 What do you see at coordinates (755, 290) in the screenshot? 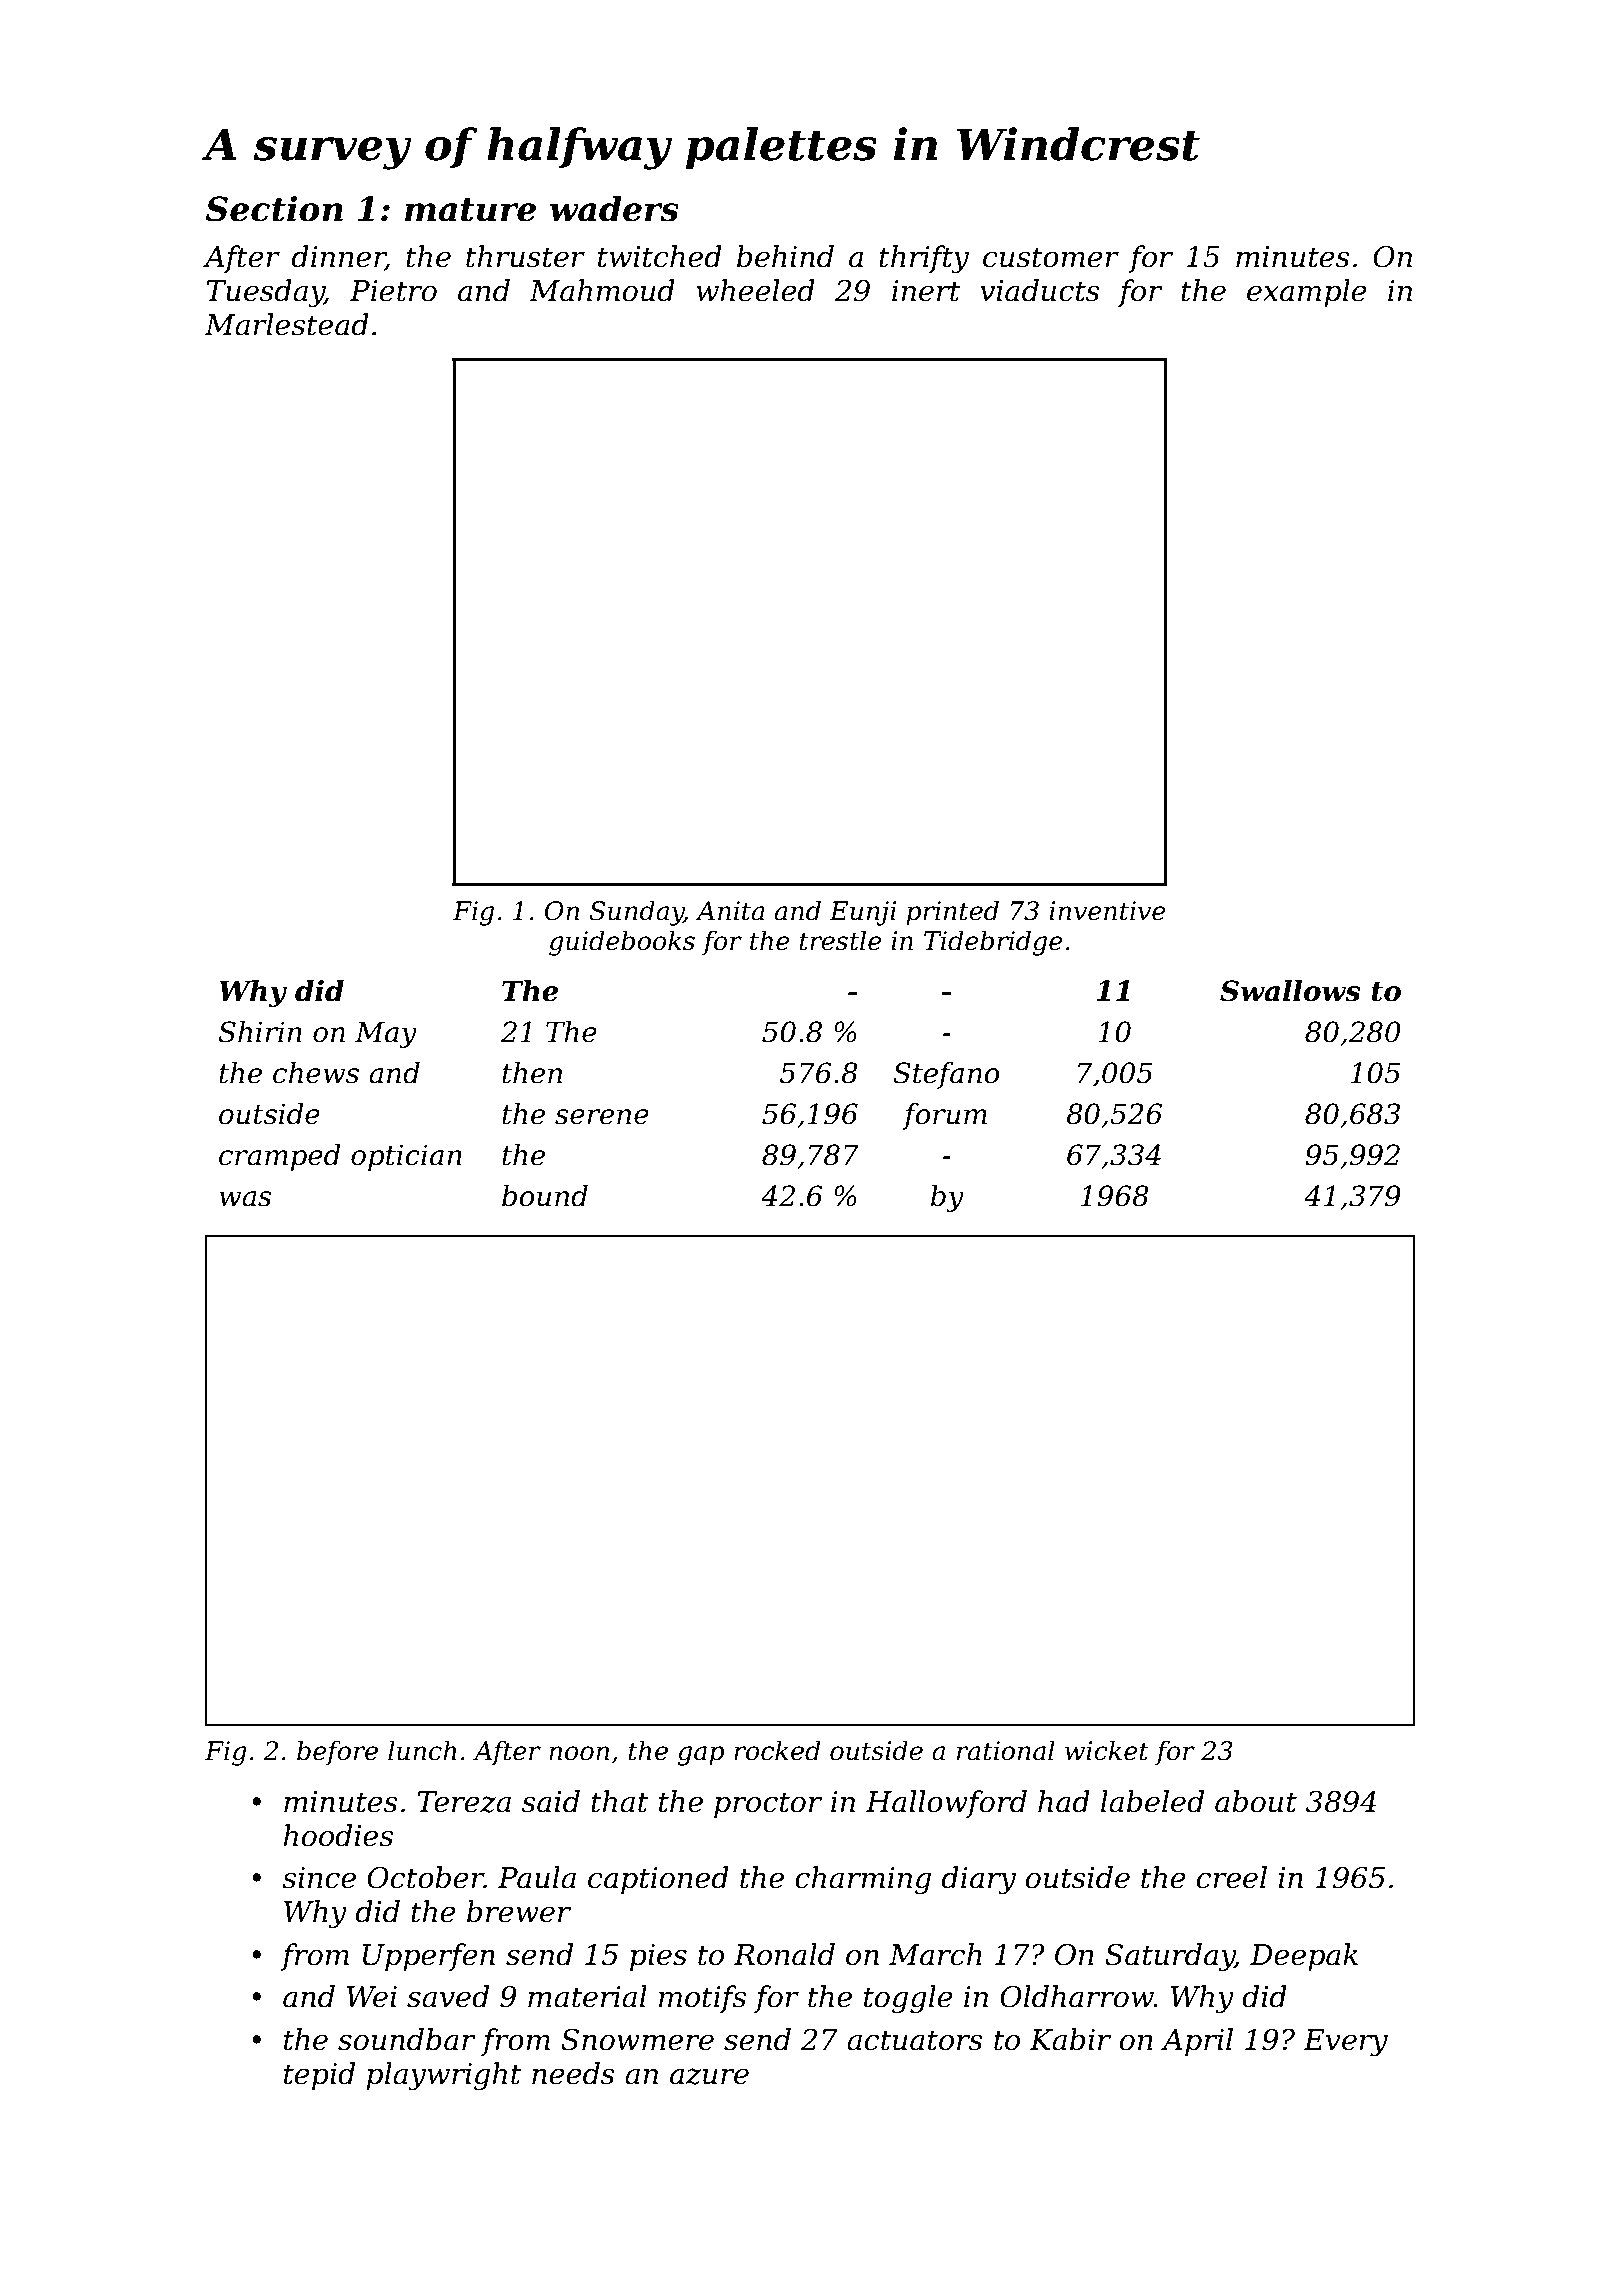
I see `wheeled` at bounding box center [755, 290].
